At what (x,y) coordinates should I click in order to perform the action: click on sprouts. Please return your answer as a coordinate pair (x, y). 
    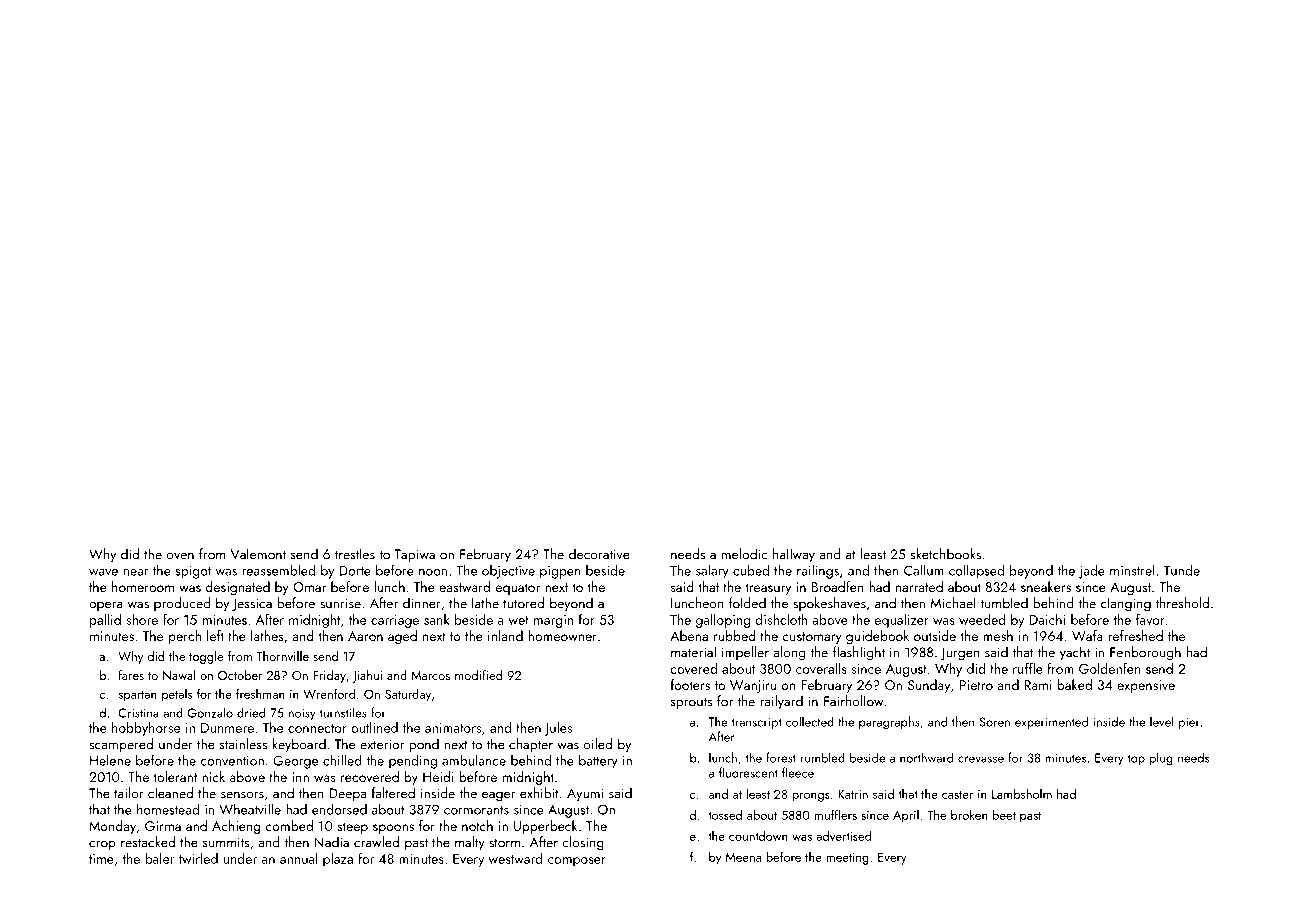
    Looking at the image, I should click on (691, 703).
